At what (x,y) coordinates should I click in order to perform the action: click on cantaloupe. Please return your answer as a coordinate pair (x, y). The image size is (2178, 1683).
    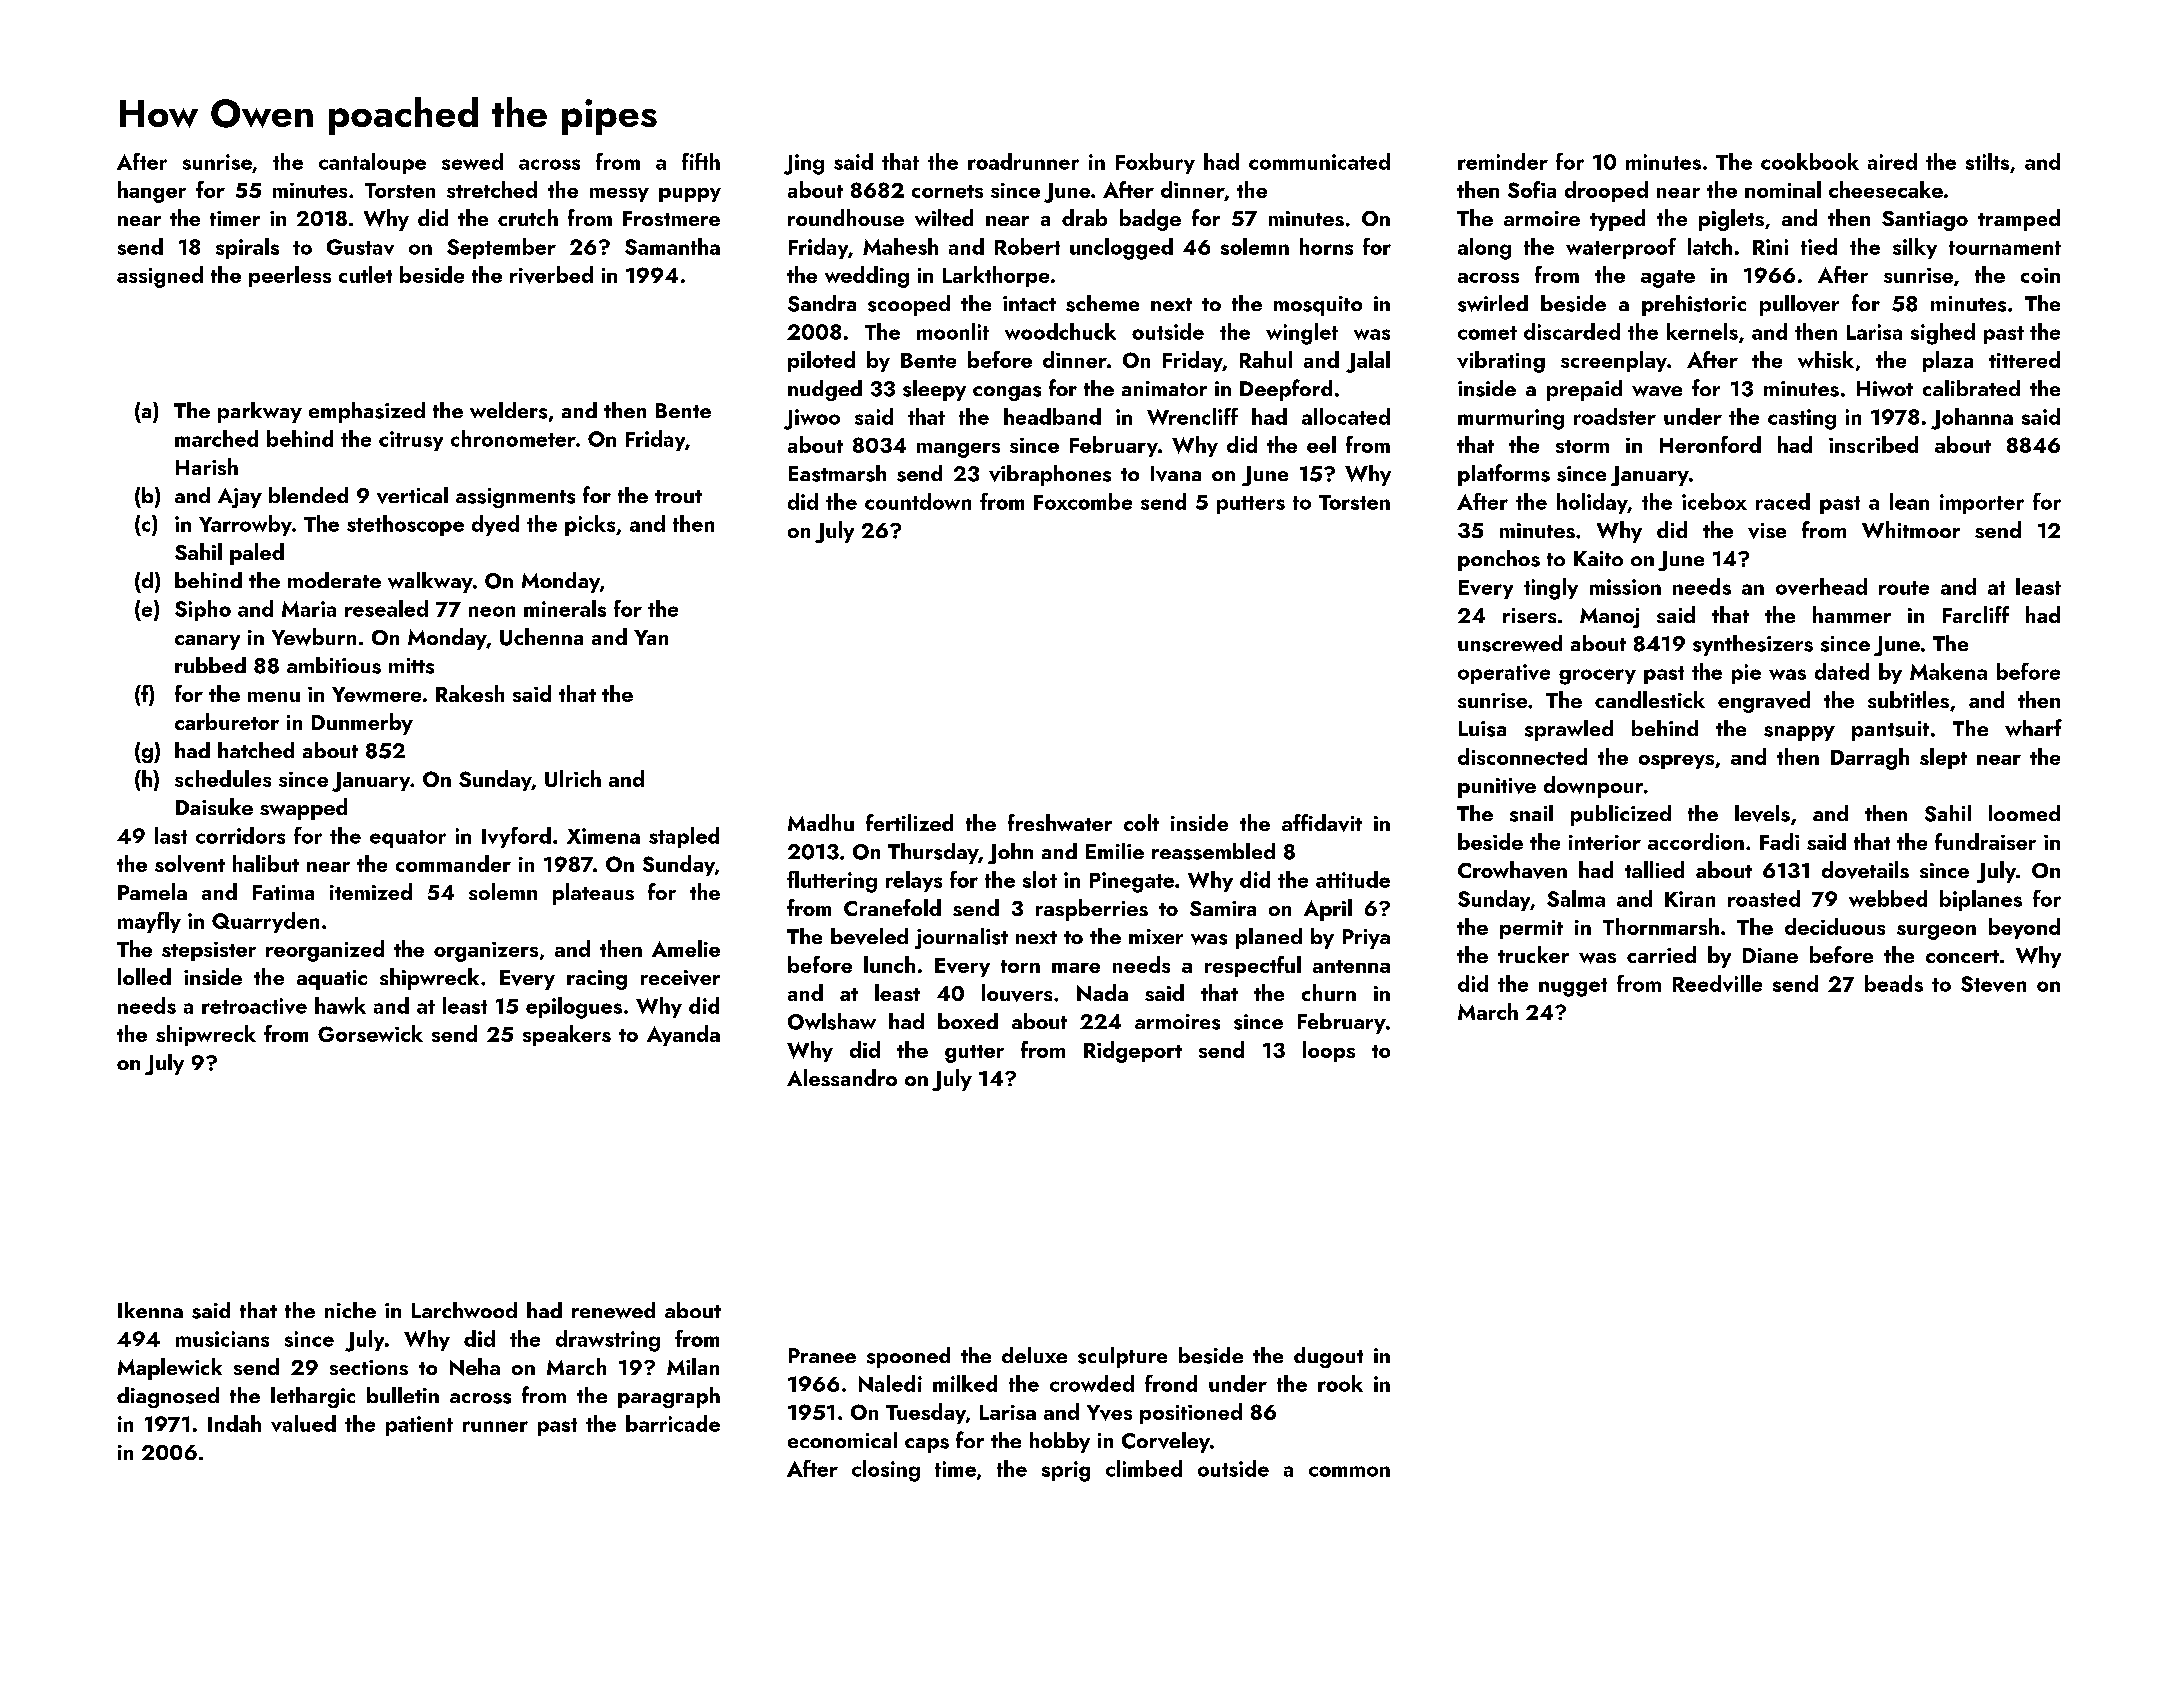
    Looking at the image, I should click on (372, 163).
